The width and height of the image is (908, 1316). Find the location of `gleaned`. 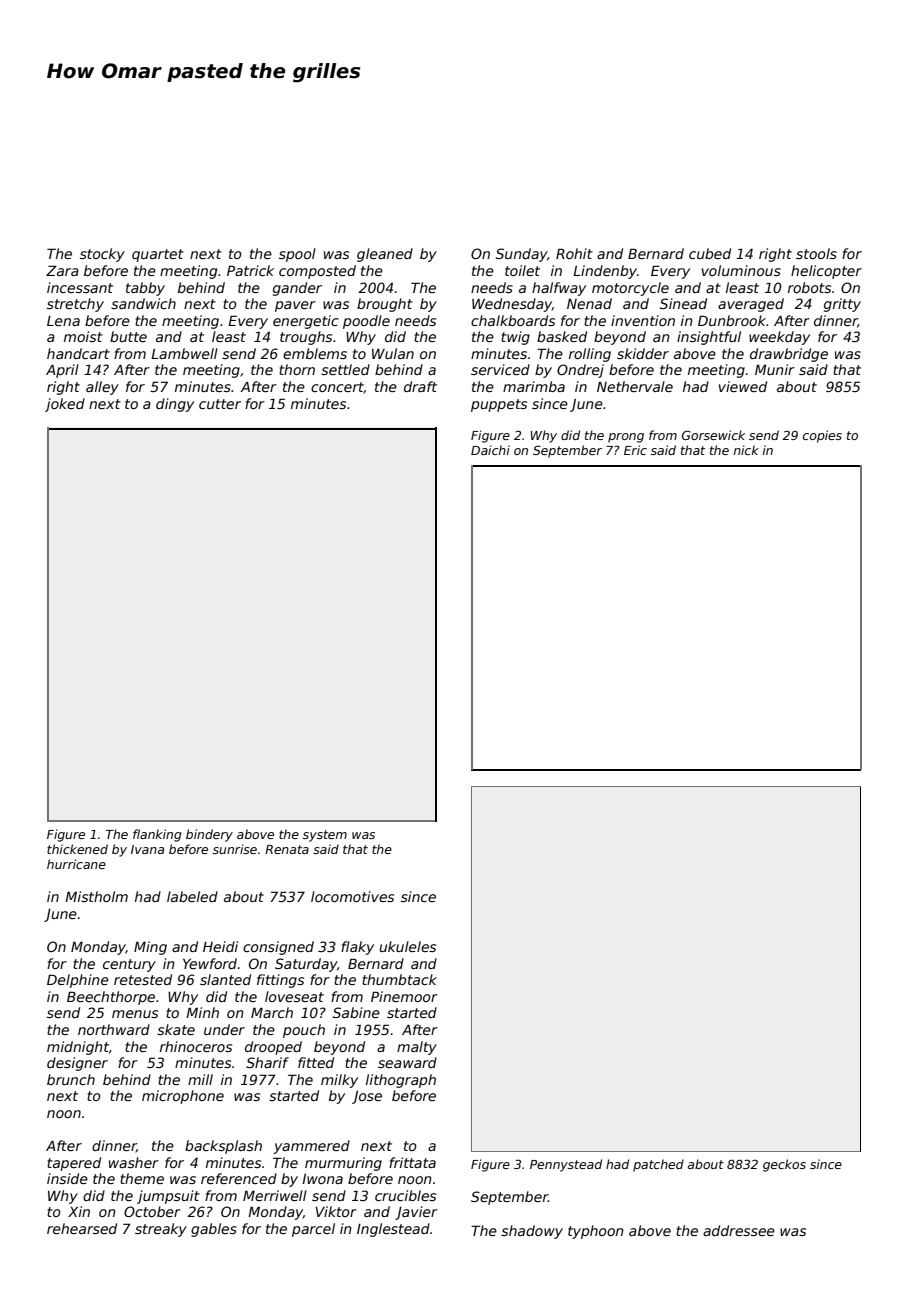

gleaned is located at coordinates (385, 255).
